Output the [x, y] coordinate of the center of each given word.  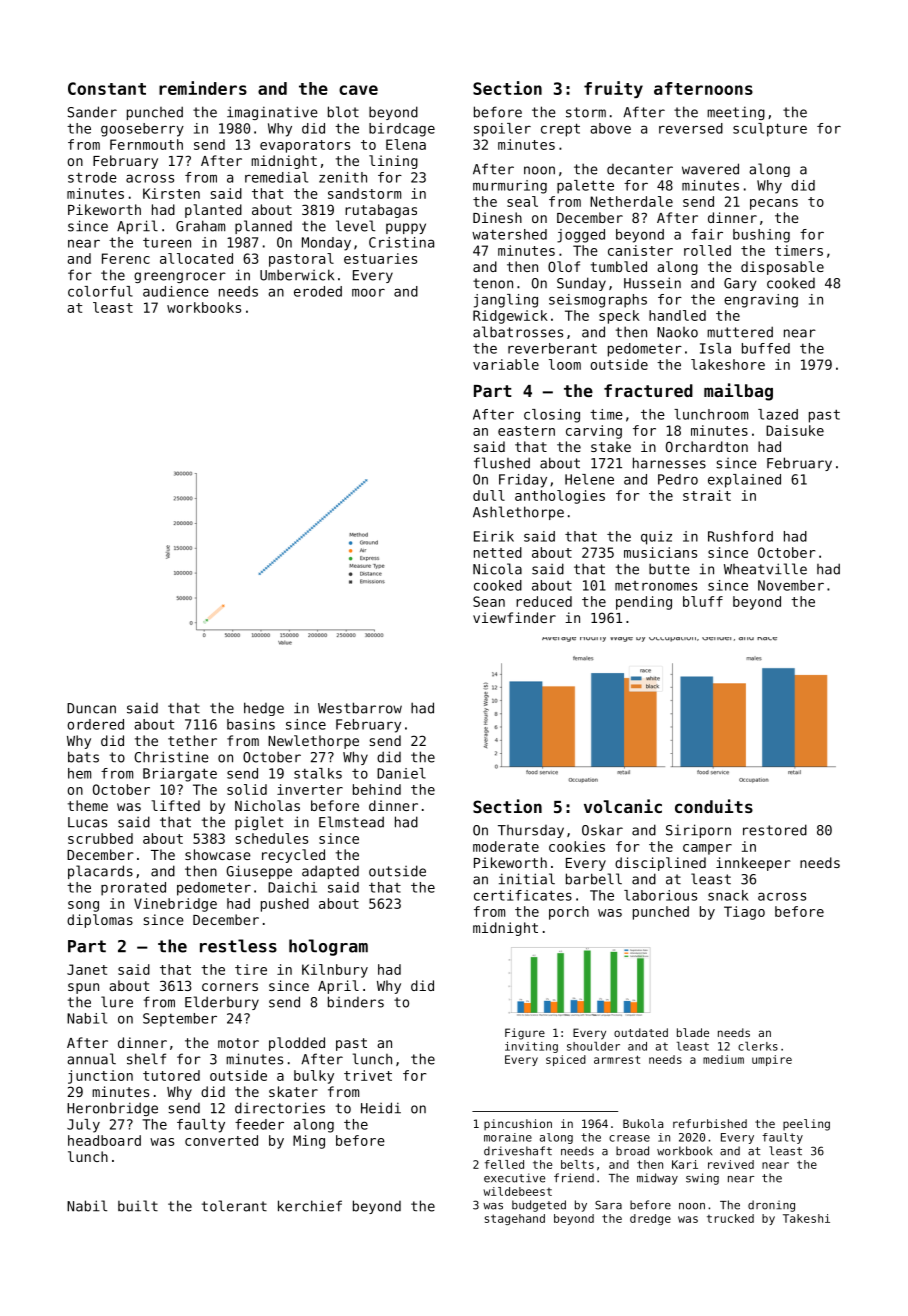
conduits [714, 806]
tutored [171, 1075]
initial [527, 879]
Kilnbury [335, 971]
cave [358, 90]
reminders [203, 88]
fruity [613, 89]
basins [251, 724]
